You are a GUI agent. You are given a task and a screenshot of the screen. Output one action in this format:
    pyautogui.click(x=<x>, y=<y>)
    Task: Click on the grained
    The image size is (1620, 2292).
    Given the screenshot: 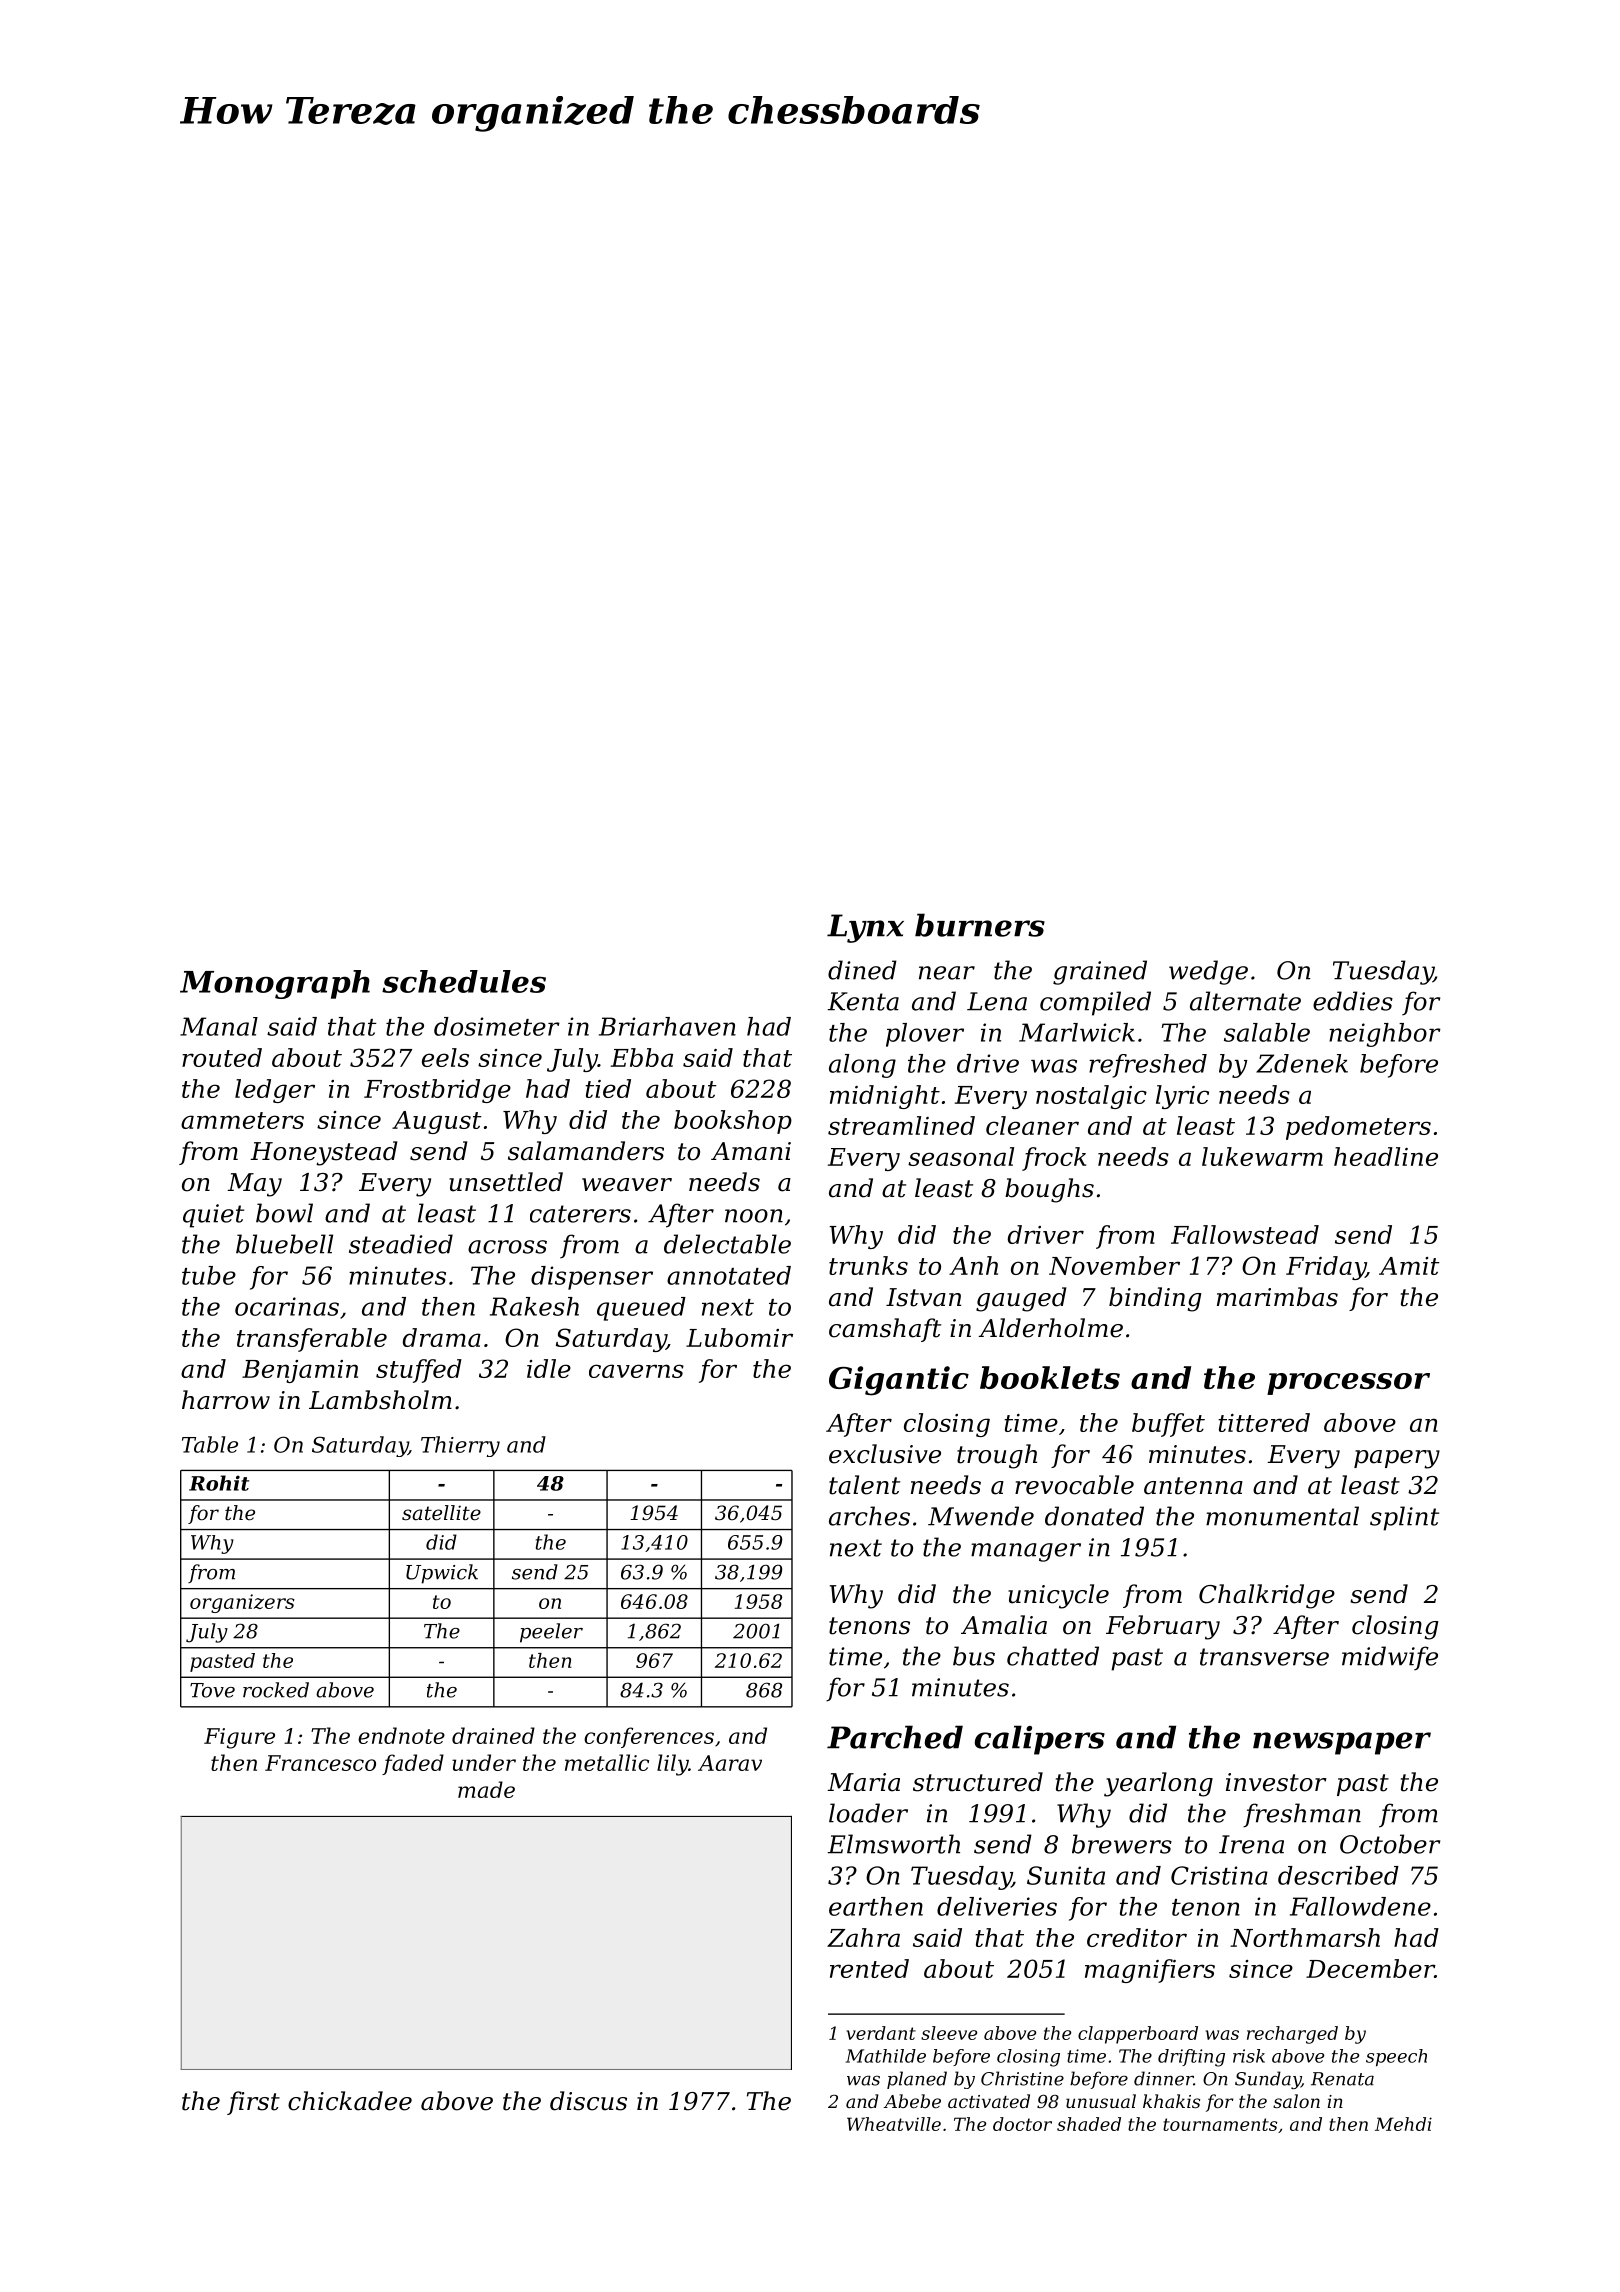 What is the action you would take?
    pyautogui.click(x=1100, y=972)
